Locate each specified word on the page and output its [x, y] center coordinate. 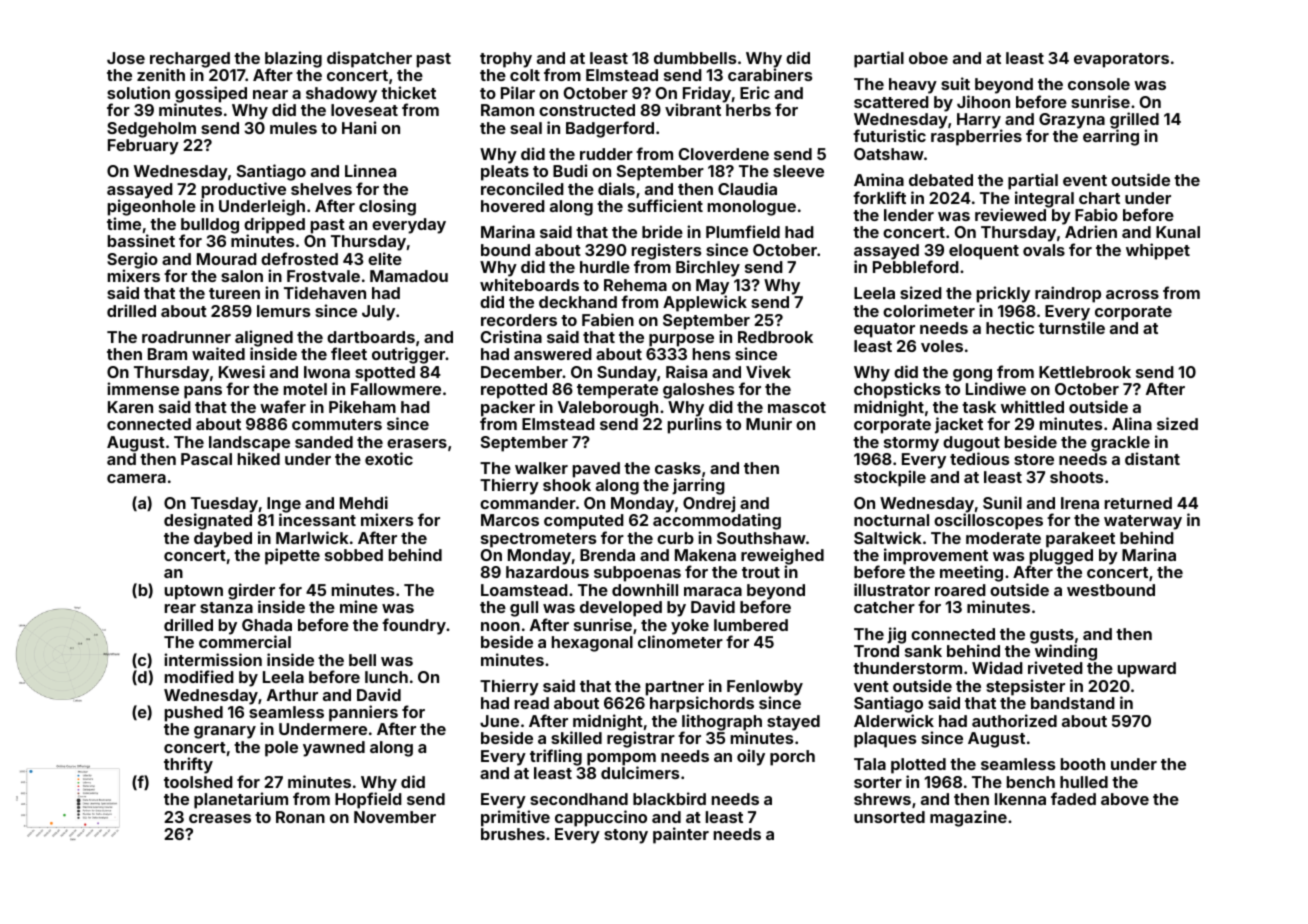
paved [596, 470]
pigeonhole [152, 207]
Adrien [1091, 232]
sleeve [798, 171]
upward [1147, 670]
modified [199, 676]
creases [220, 818]
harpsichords [702, 704]
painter [681, 835]
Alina [1132, 423]
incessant [317, 519]
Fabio [1096, 214]
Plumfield [743, 231]
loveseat [364, 110]
